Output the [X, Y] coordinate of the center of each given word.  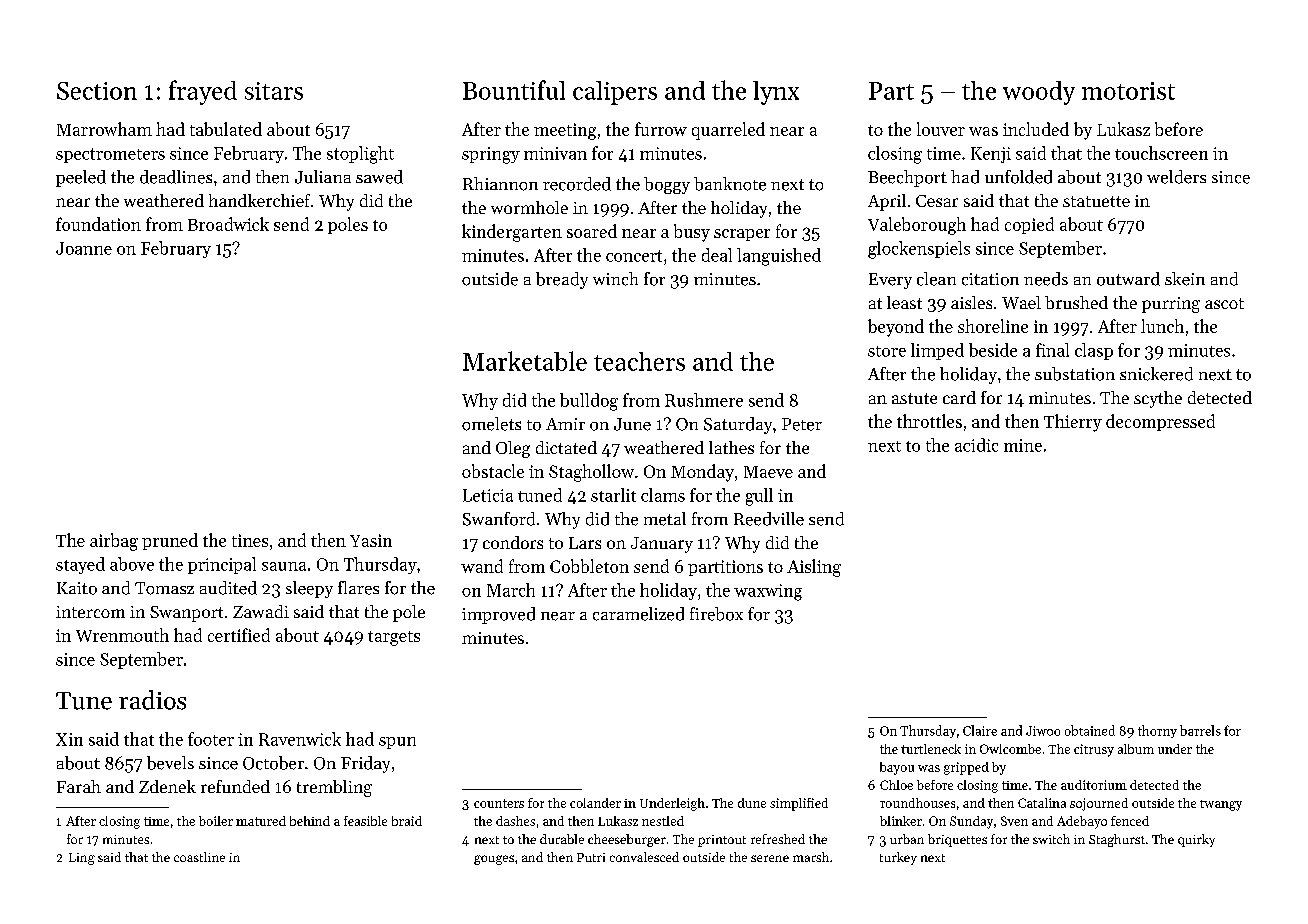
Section [97, 91]
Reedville [769, 519]
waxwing [768, 592]
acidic [976, 445]
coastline [199, 857]
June [632, 424]
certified [239, 635]
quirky [1196, 840]
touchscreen [1161, 153]
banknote [730, 184]
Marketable [525, 361]
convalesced [644, 857]
